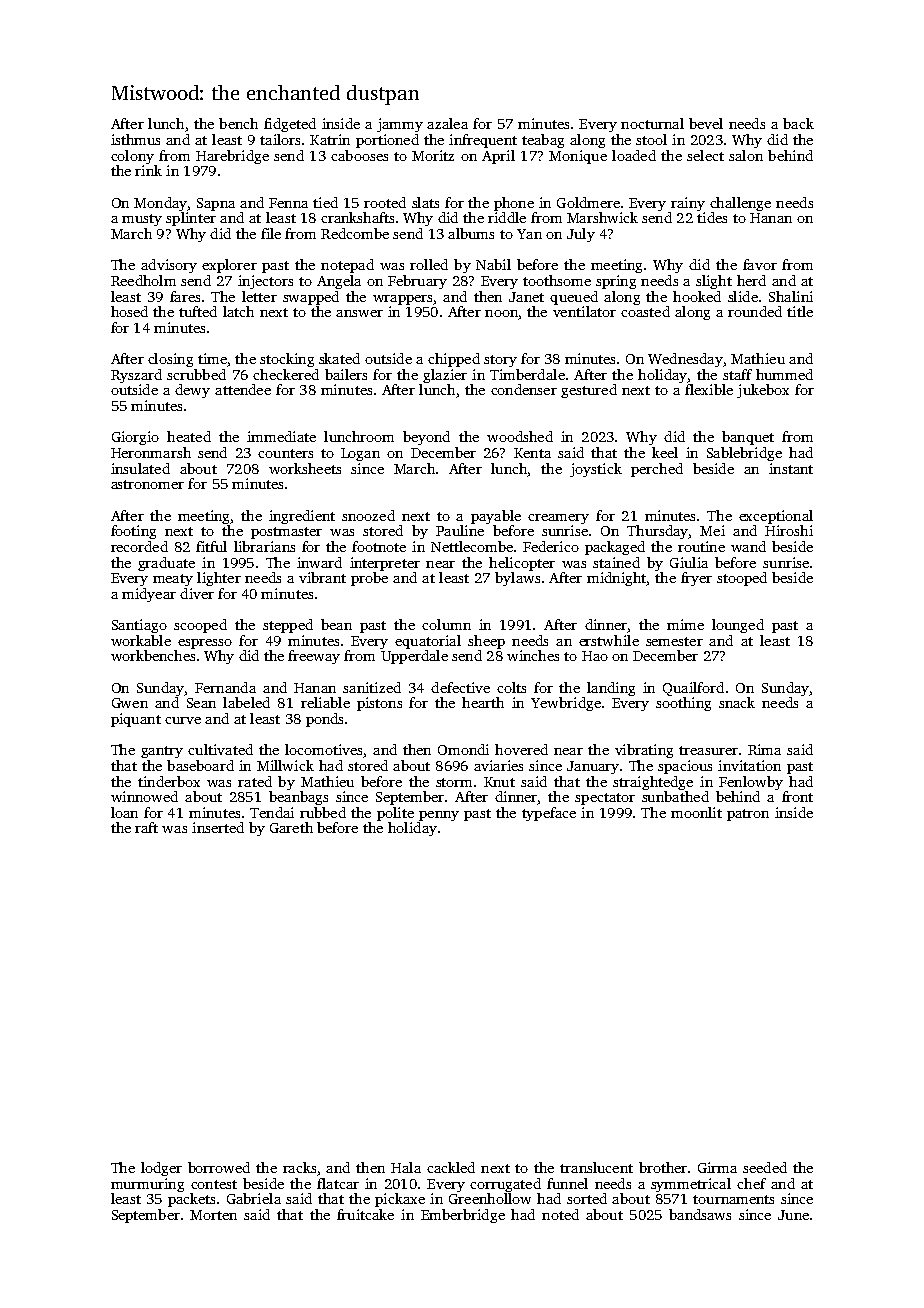  Describe the element at coordinates (460, 687) in the image. I see `defective` at that location.
